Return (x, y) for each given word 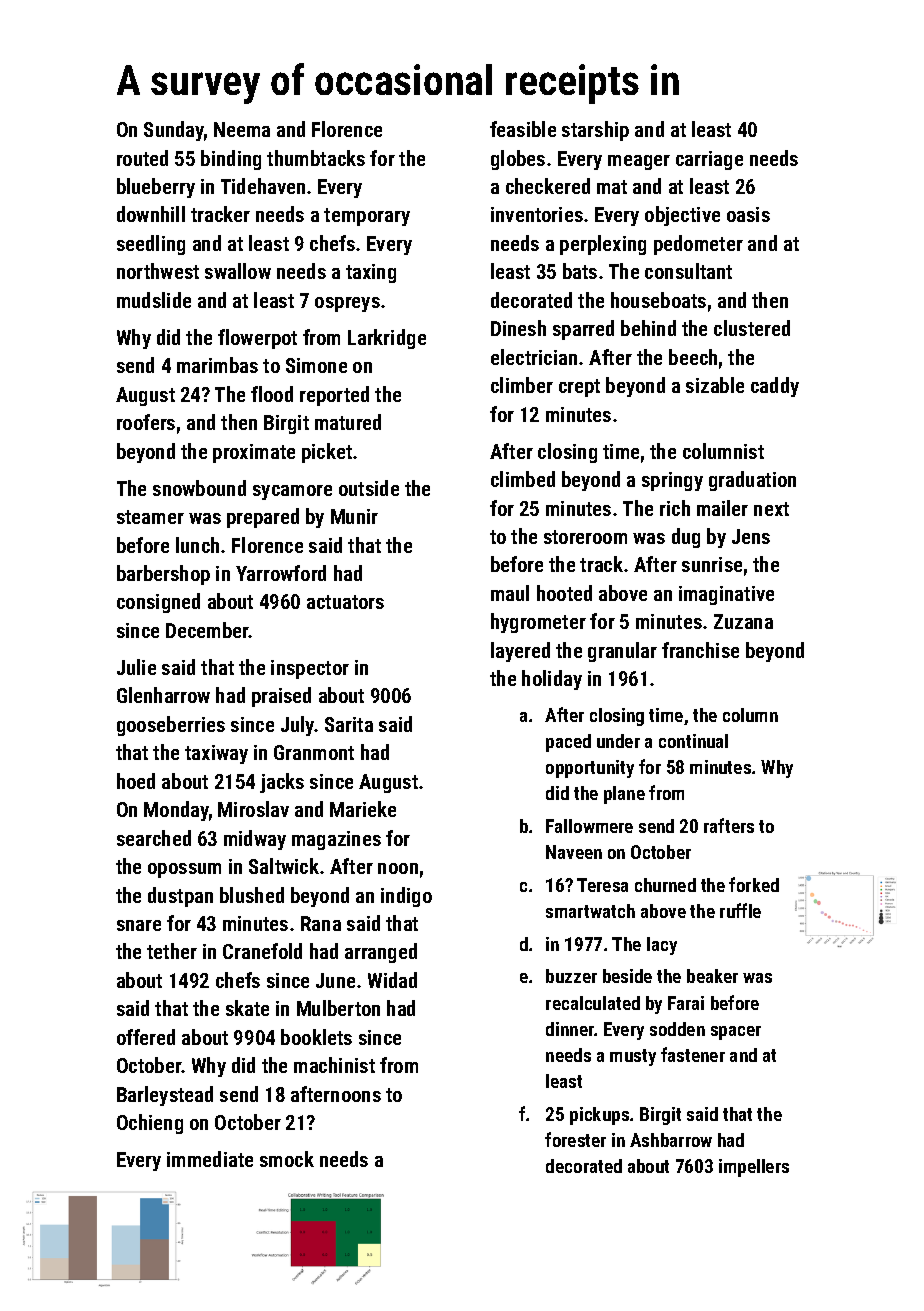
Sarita (349, 724)
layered (520, 652)
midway (255, 840)
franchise (700, 650)
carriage (709, 160)
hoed (136, 781)
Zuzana (743, 621)
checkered (548, 186)
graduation (752, 481)
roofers (146, 422)
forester (575, 1139)
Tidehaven (263, 186)
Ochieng (150, 1124)
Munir (354, 516)
